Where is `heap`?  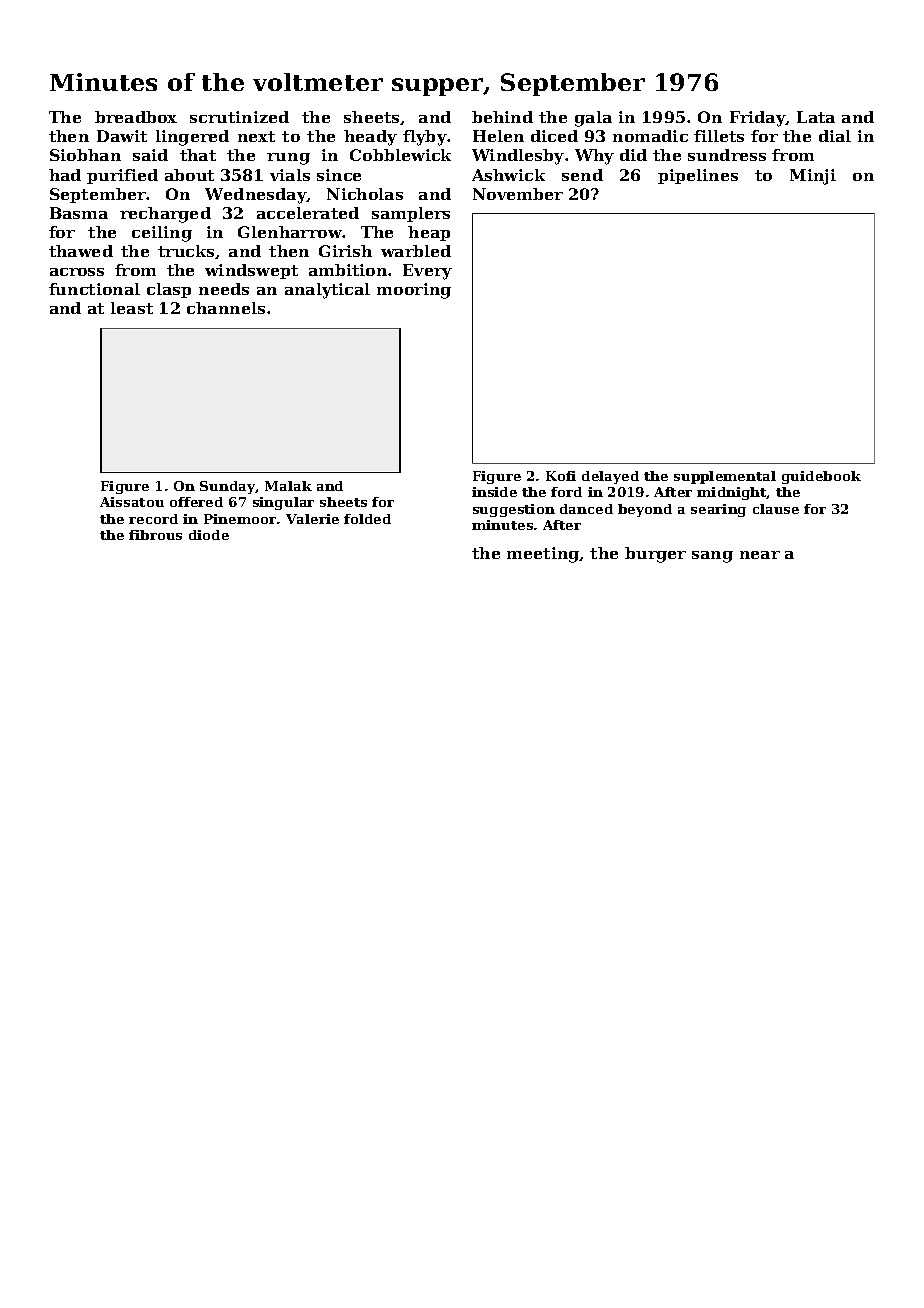
heap is located at coordinates (429, 233).
